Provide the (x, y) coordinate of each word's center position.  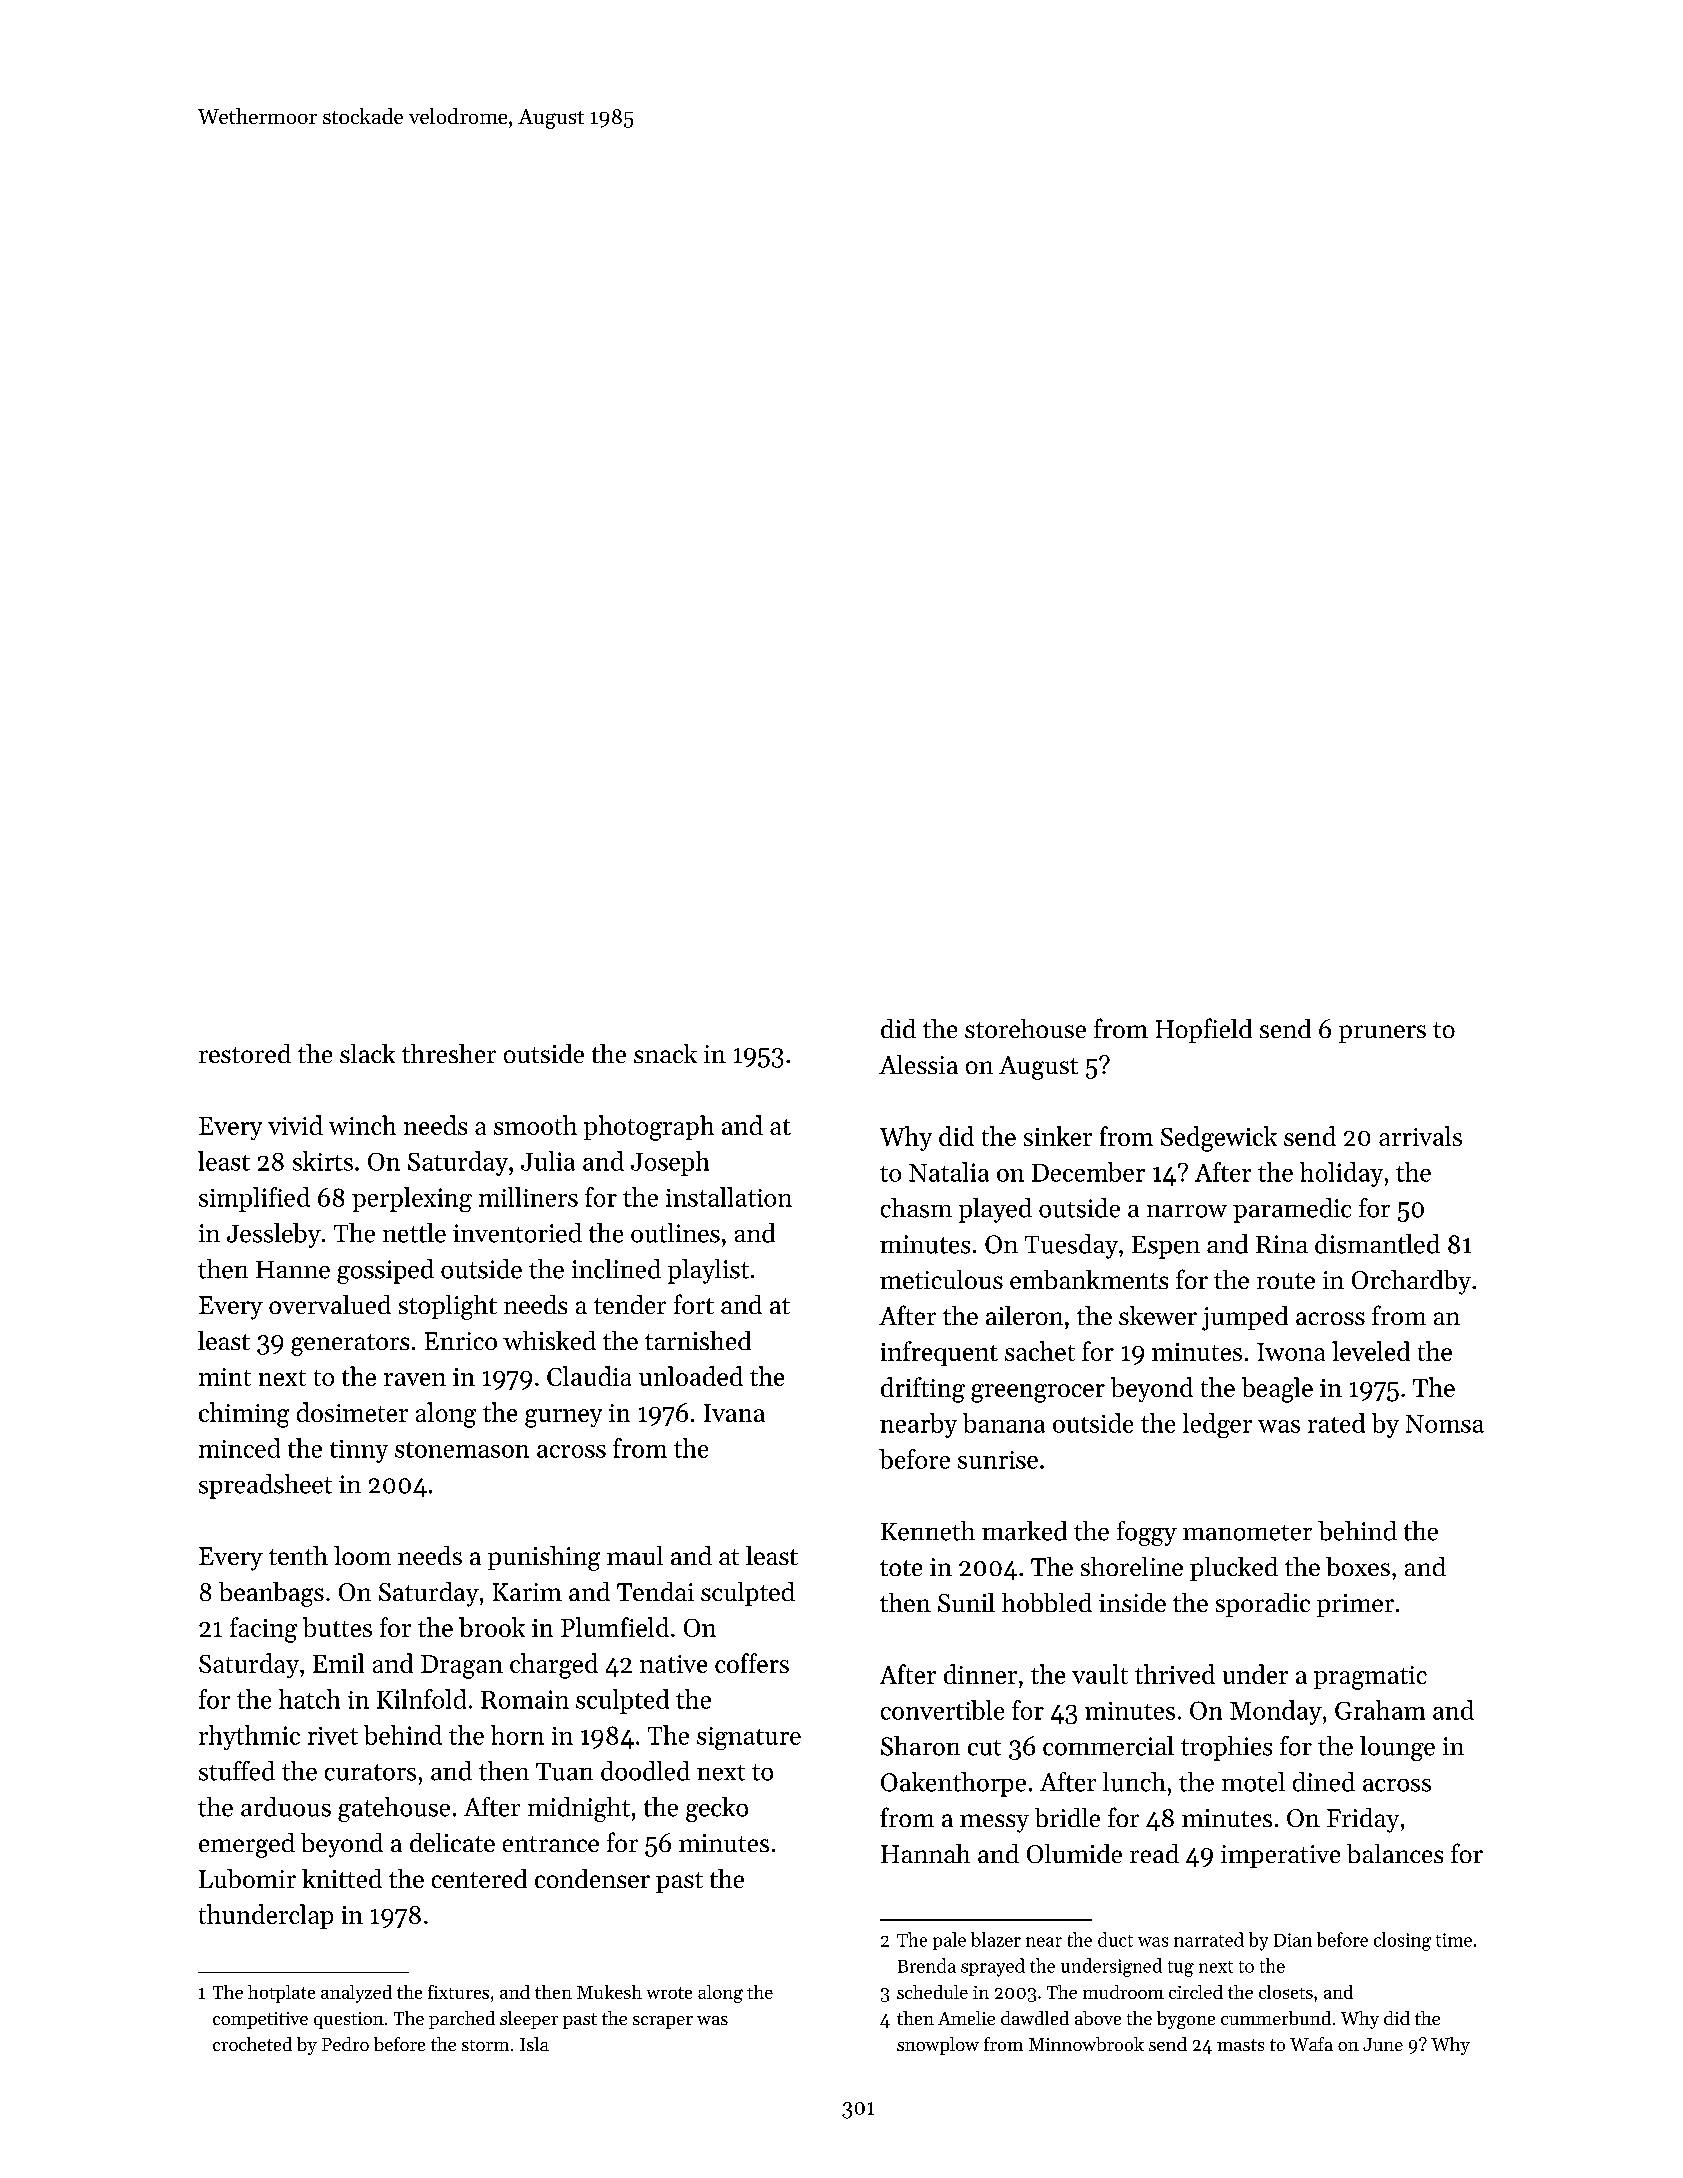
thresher (449, 1053)
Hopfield (1204, 1030)
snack (665, 1053)
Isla (534, 2044)
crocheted (252, 2044)
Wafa (1311, 2044)
